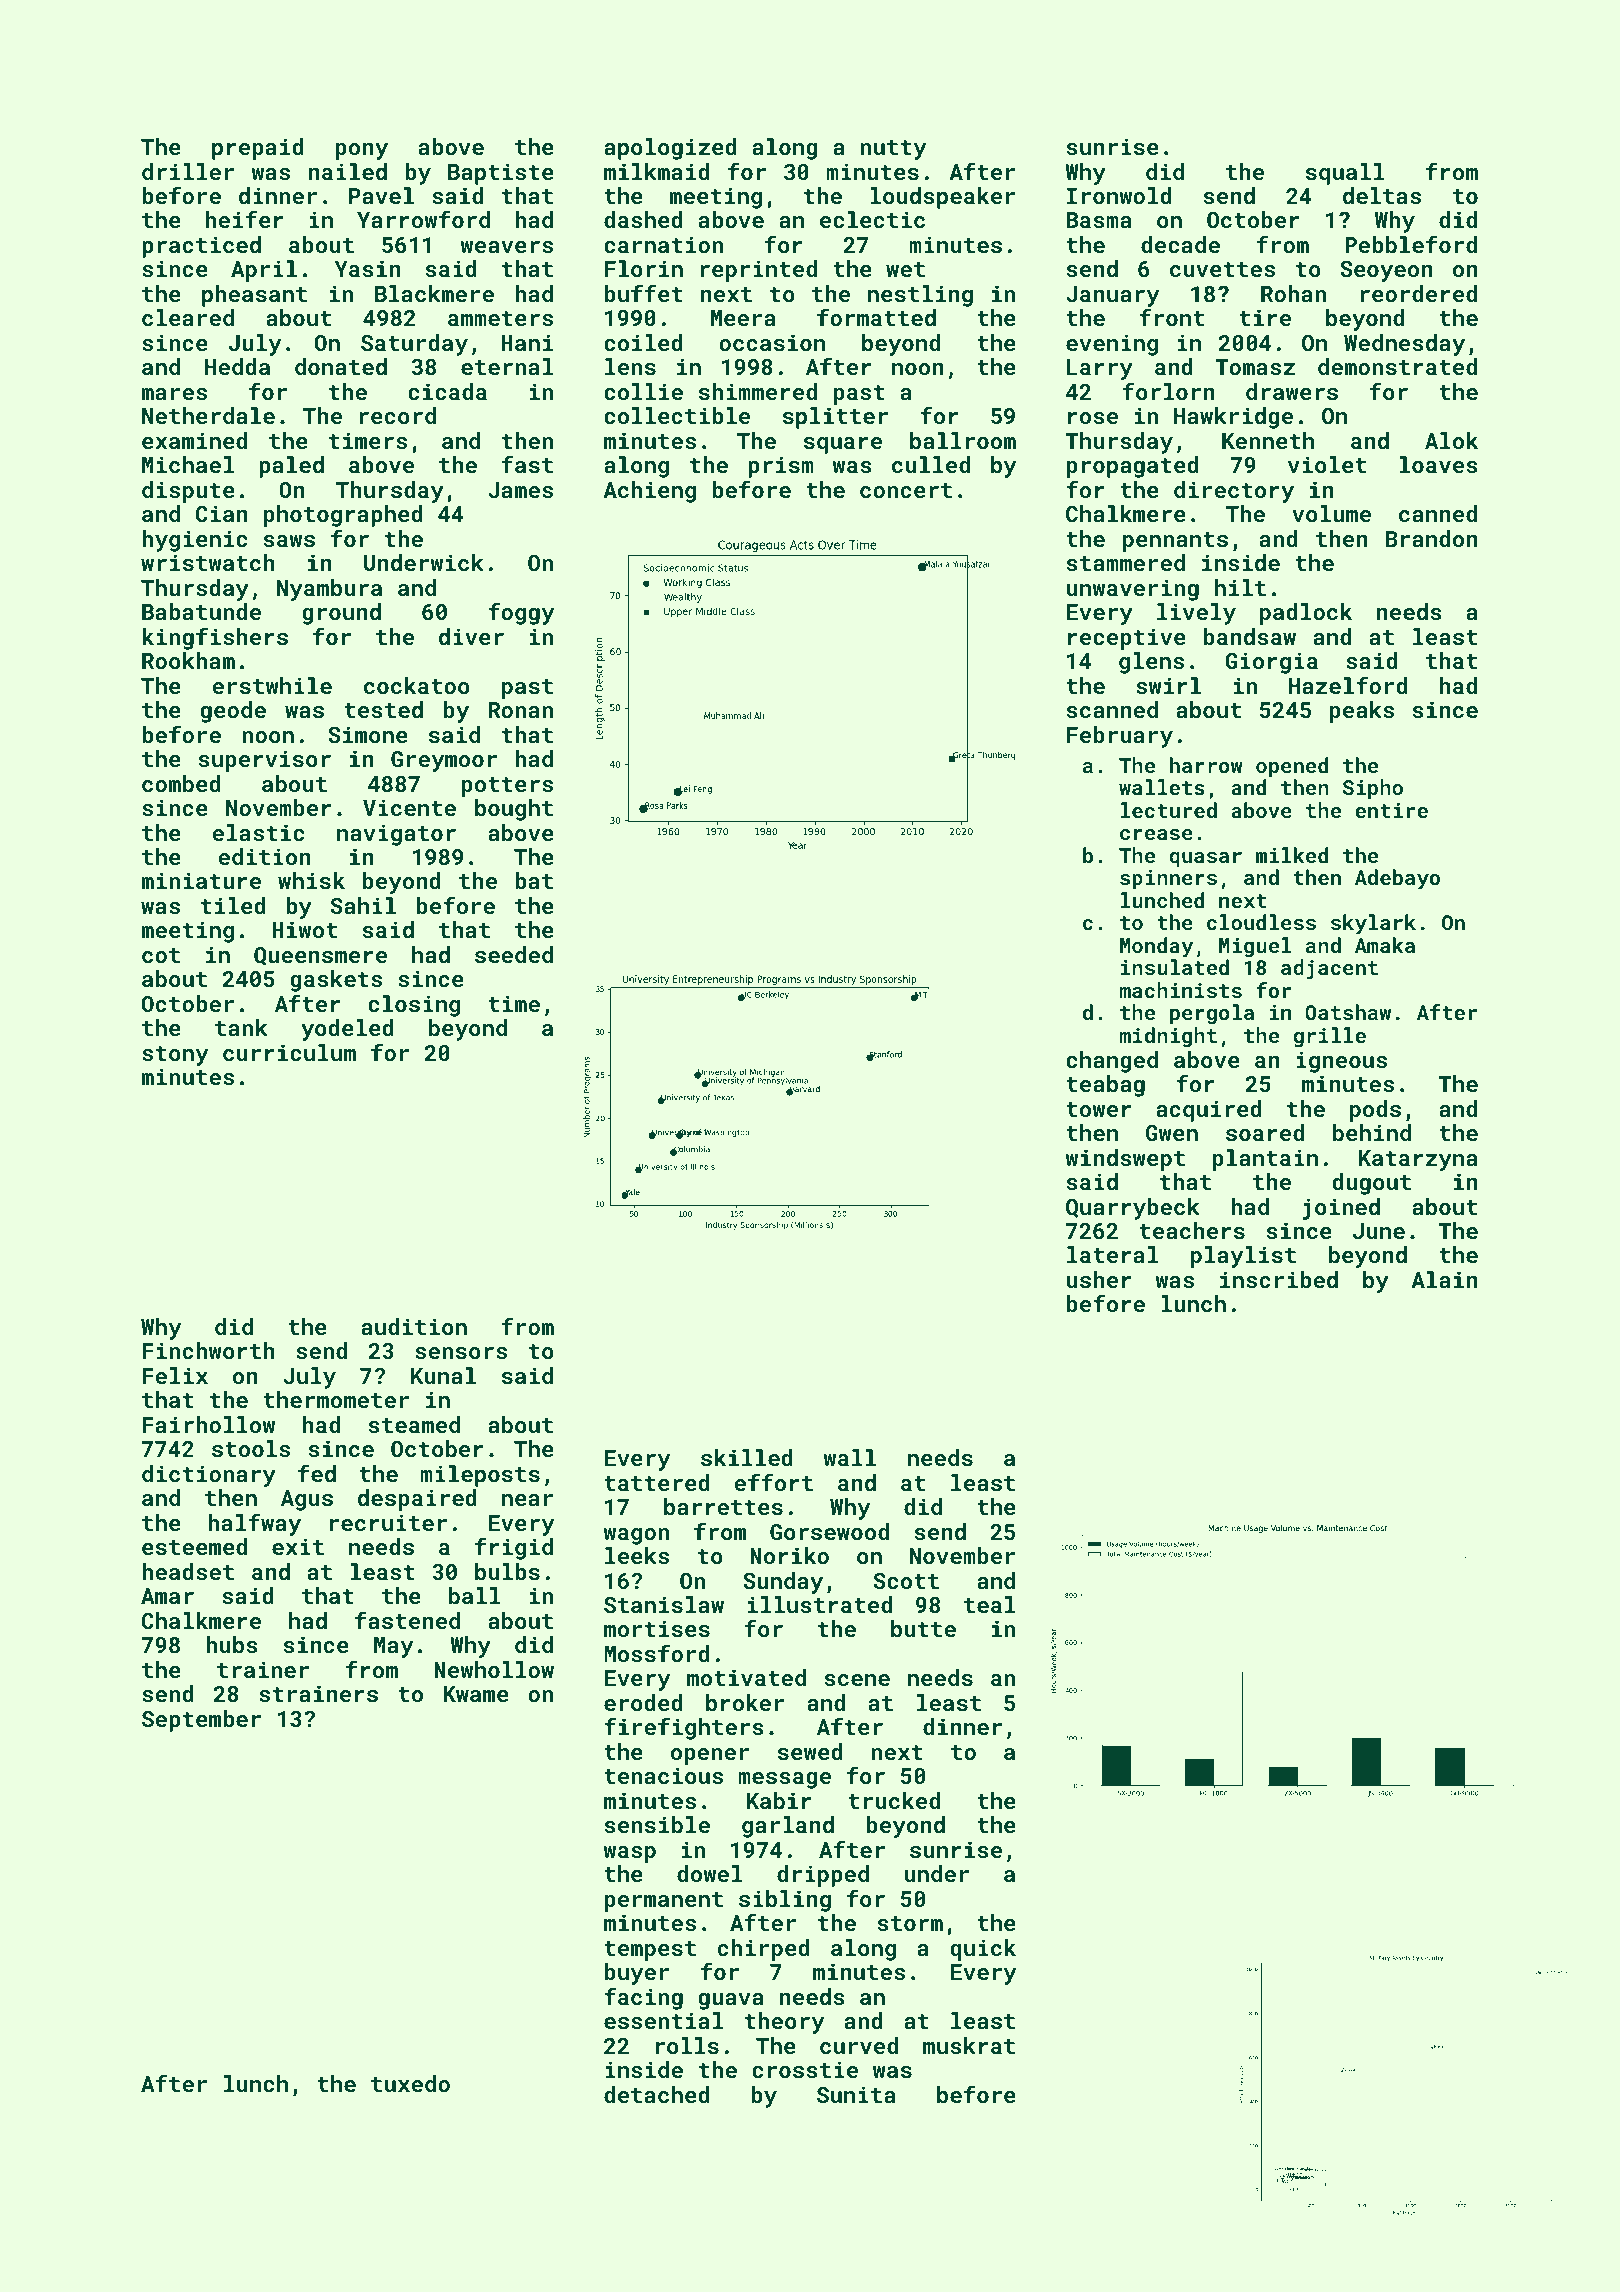 The image size is (1620, 2292). I want to click on teal, so click(989, 1604).
